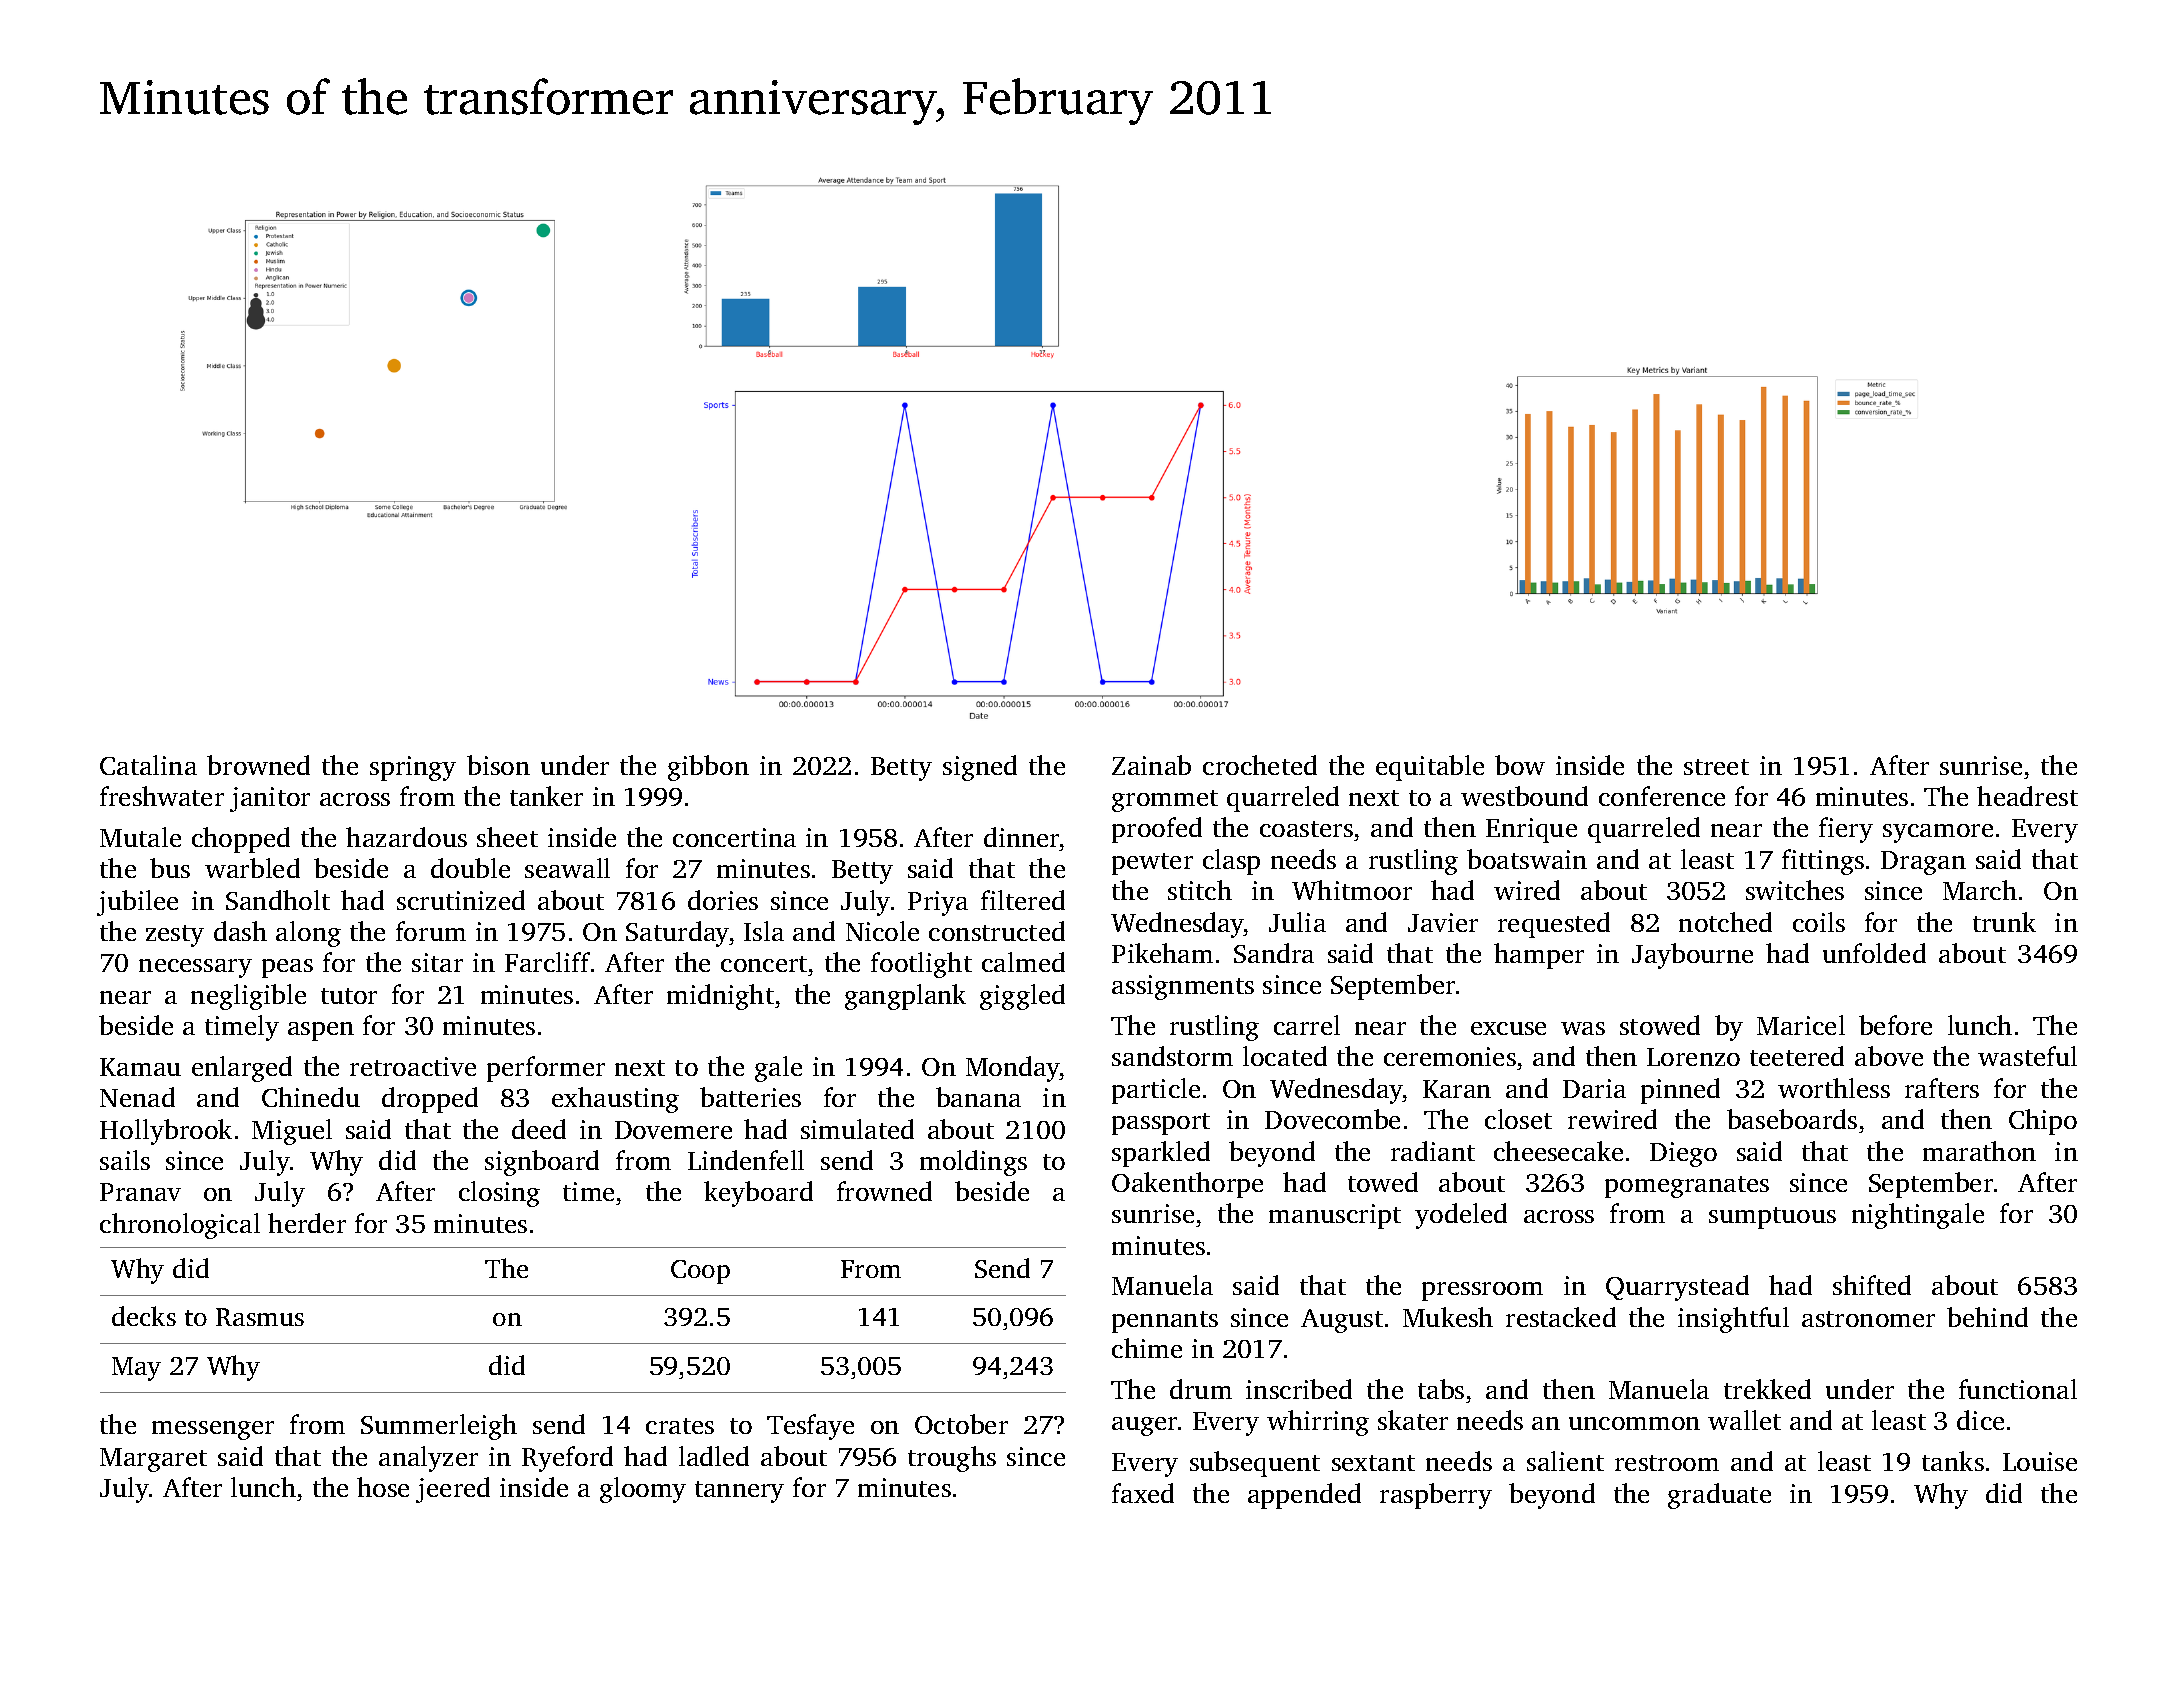  What do you see at coordinates (1846, 830) in the screenshot?
I see `fiery` at bounding box center [1846, 830].
